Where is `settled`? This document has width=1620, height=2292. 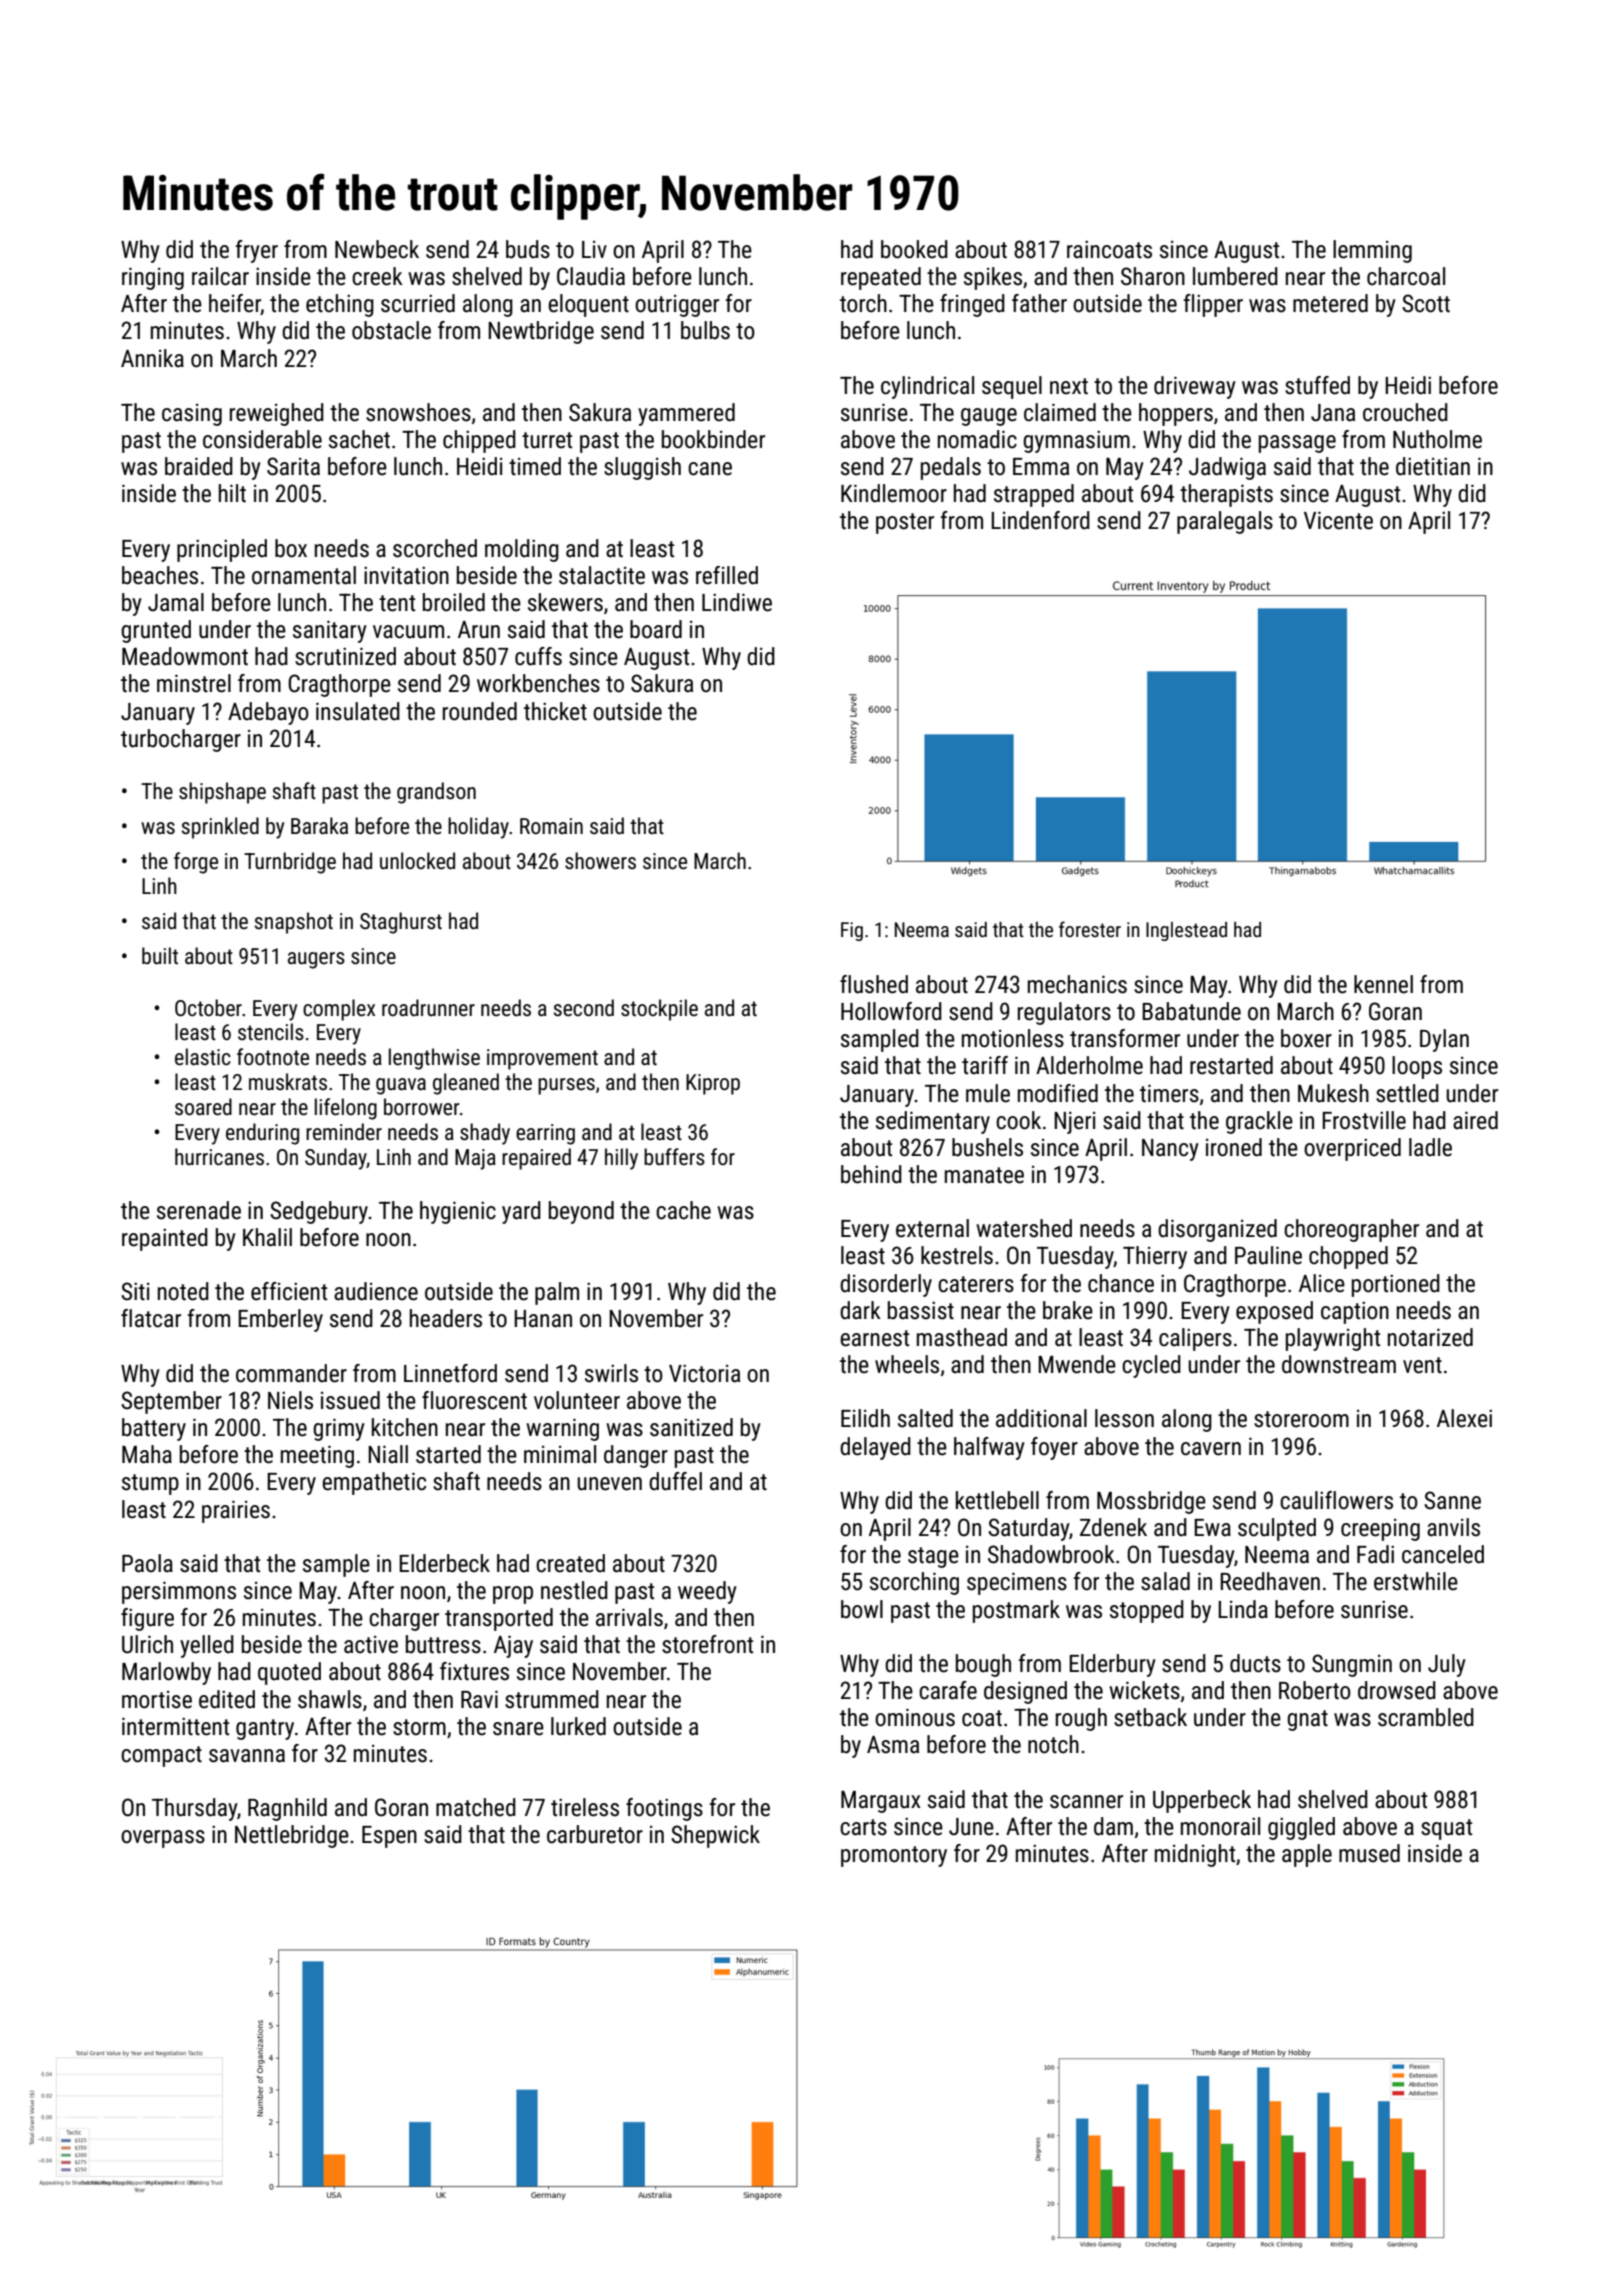
settled is located at coordinates (1407, 1093).
